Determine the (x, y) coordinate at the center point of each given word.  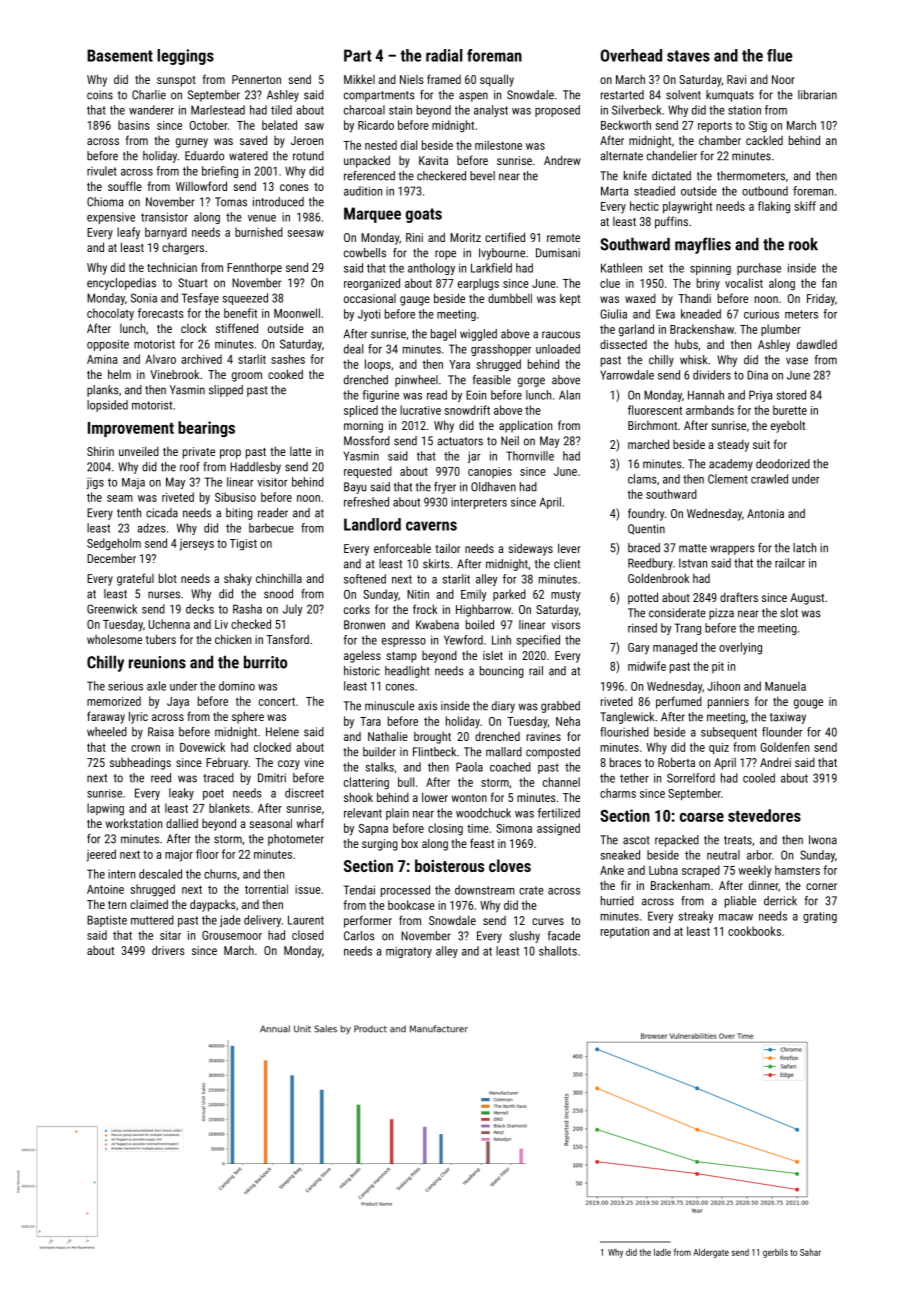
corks (357, 609)
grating (820, 917)
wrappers (732, 550)
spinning (710, 269)
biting (239, 514)
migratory (409, 952)
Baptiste (107, 921)
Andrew (562, 160)
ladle (662, 1252)
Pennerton (256, 79)
